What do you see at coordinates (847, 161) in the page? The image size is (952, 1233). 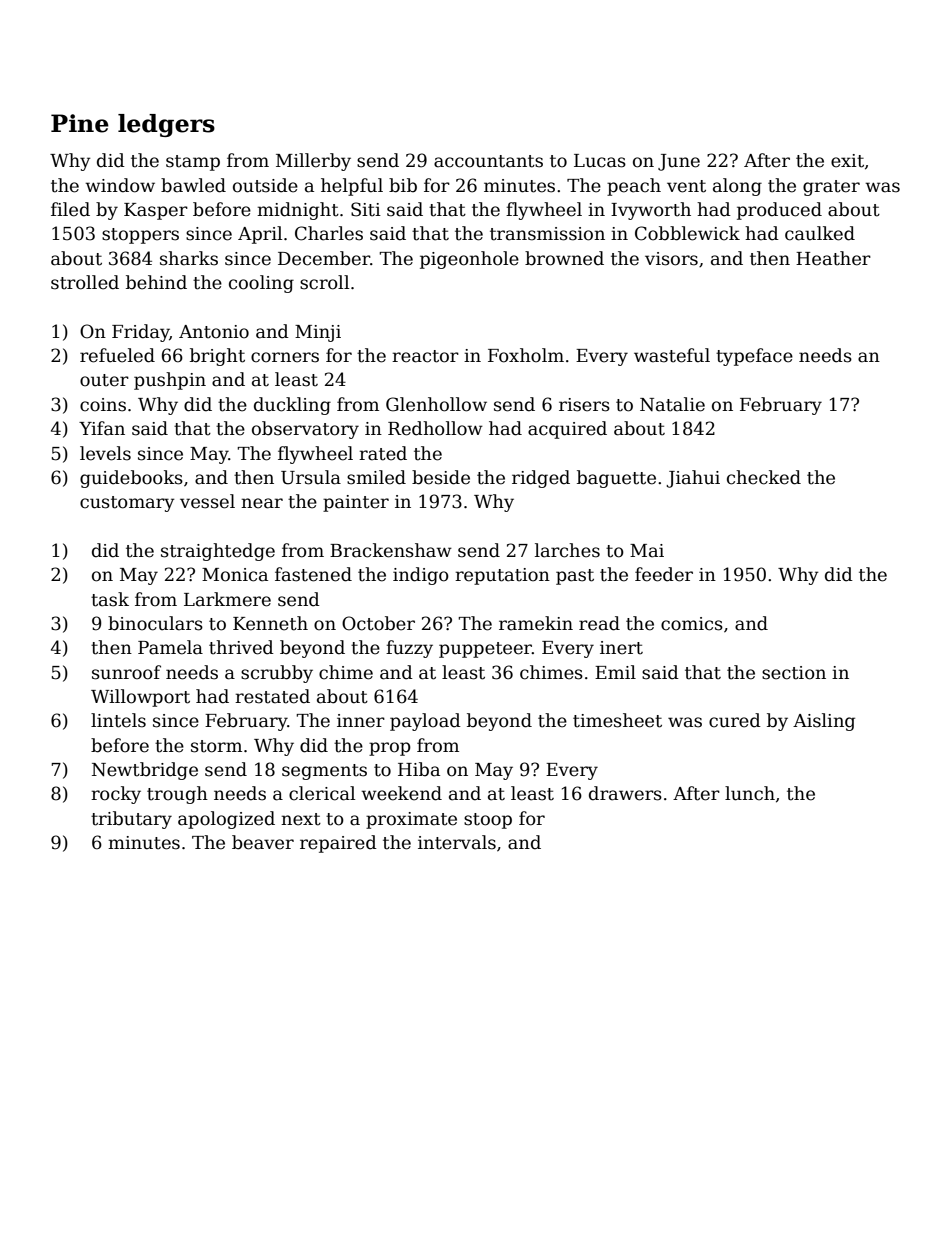 I see `exit` at bounding box center [847, 161].
